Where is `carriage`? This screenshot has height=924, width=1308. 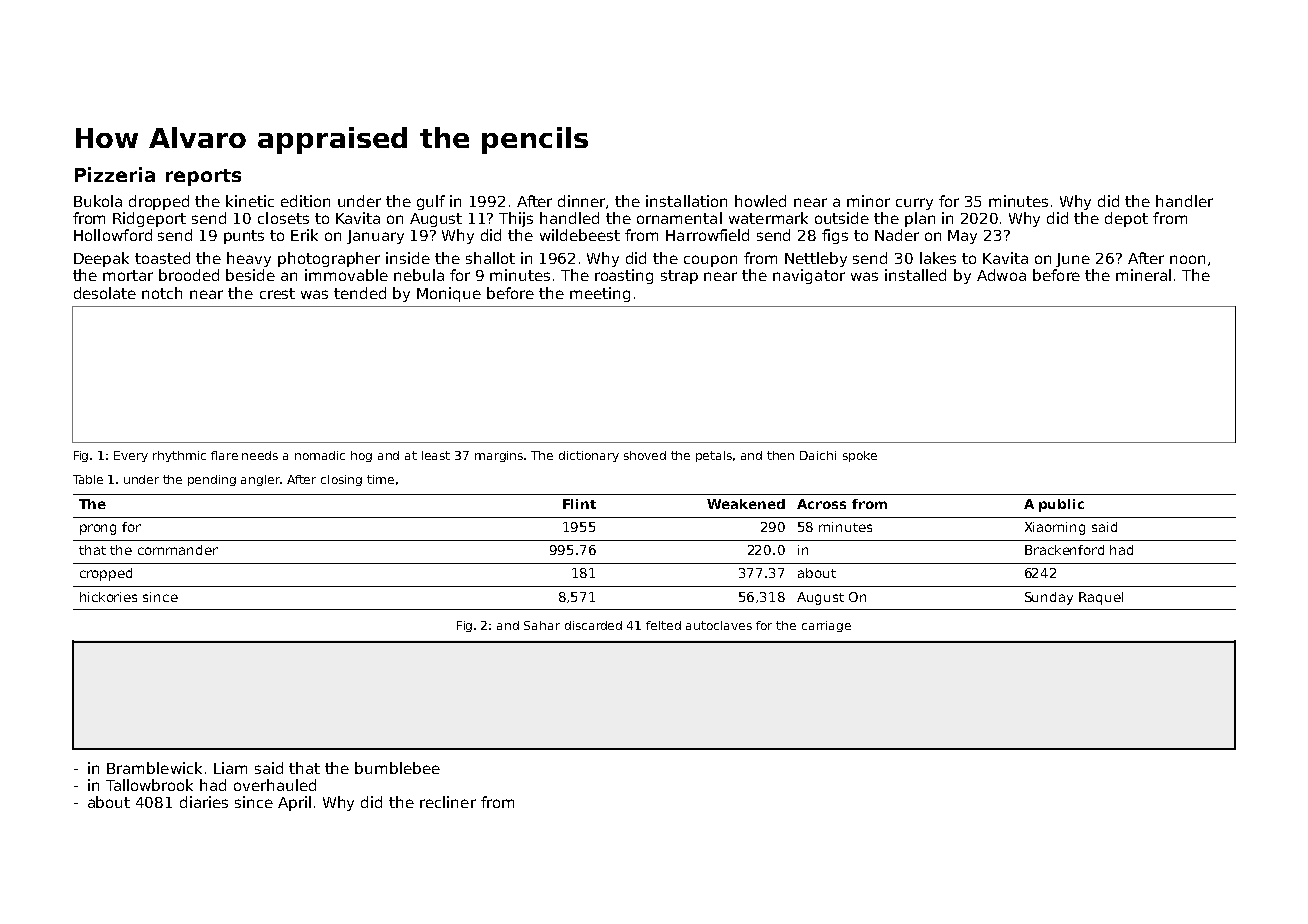 carriage is located at coordinates (826, 626).
